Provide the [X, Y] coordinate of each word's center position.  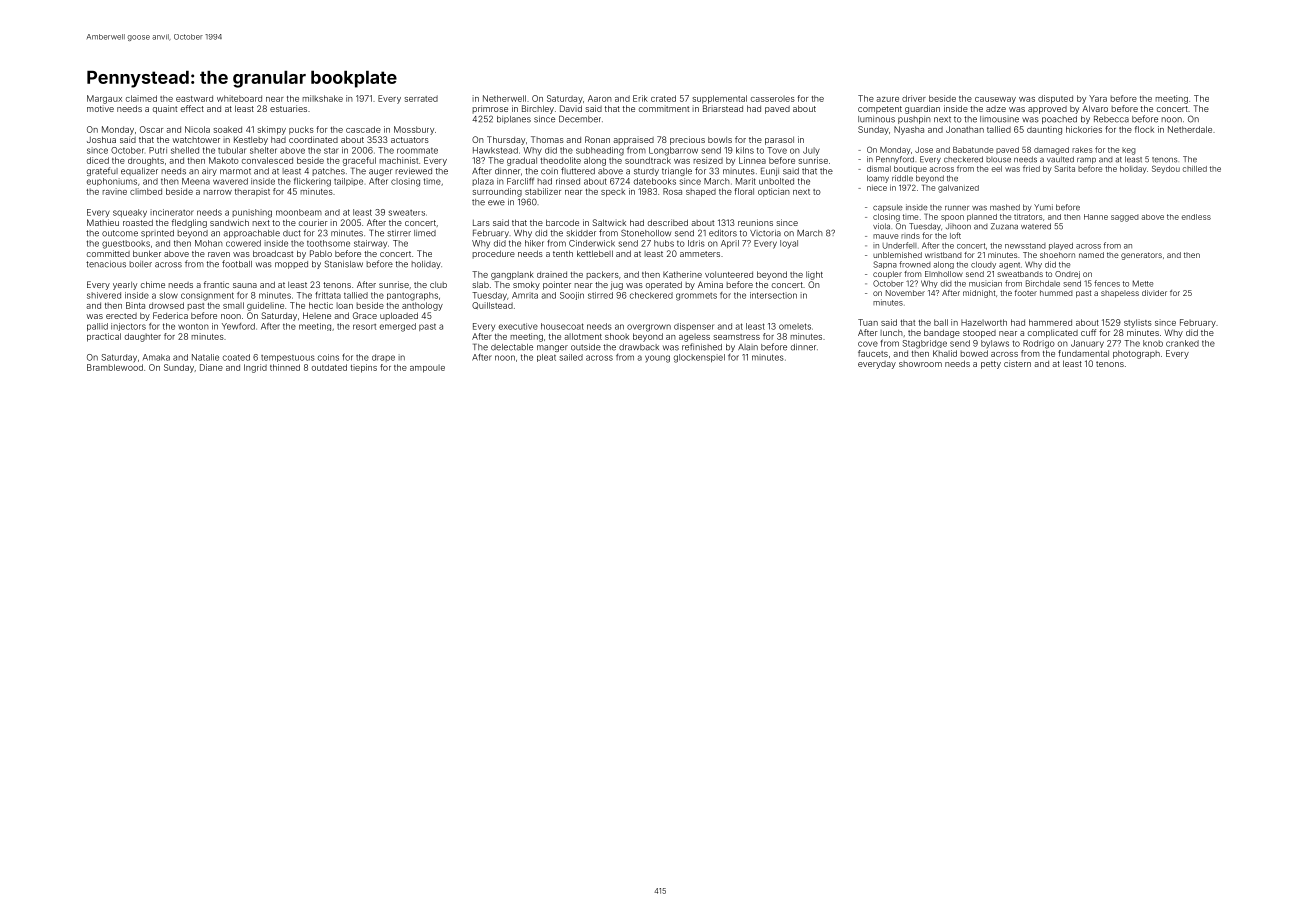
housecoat [562, 326]
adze [996, 109]
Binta [135, 305]
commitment [664, 109]
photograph [1136, 354]
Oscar [151, 129]
